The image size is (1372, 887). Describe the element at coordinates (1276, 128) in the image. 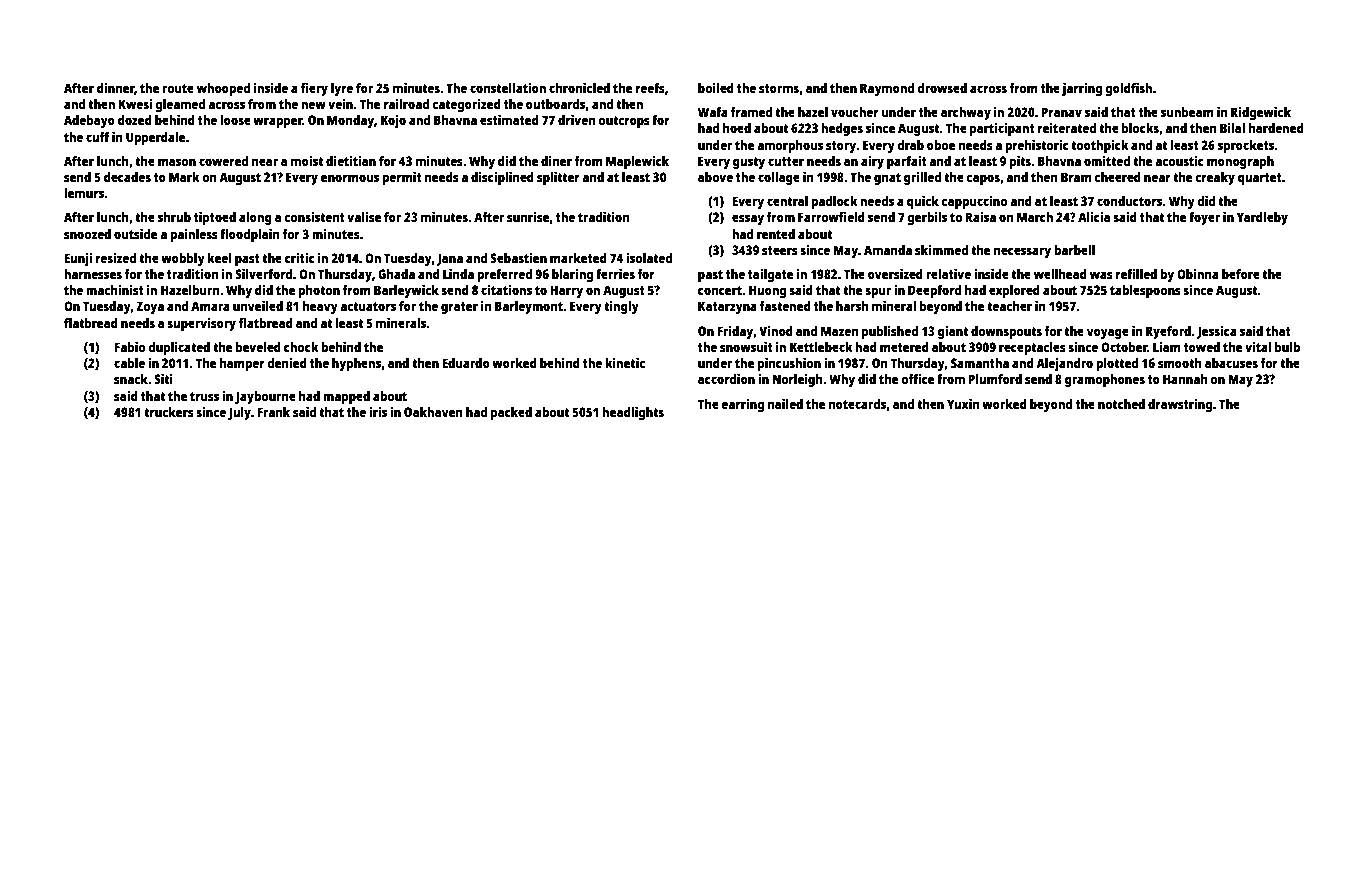

I see `hardened` at that location.
